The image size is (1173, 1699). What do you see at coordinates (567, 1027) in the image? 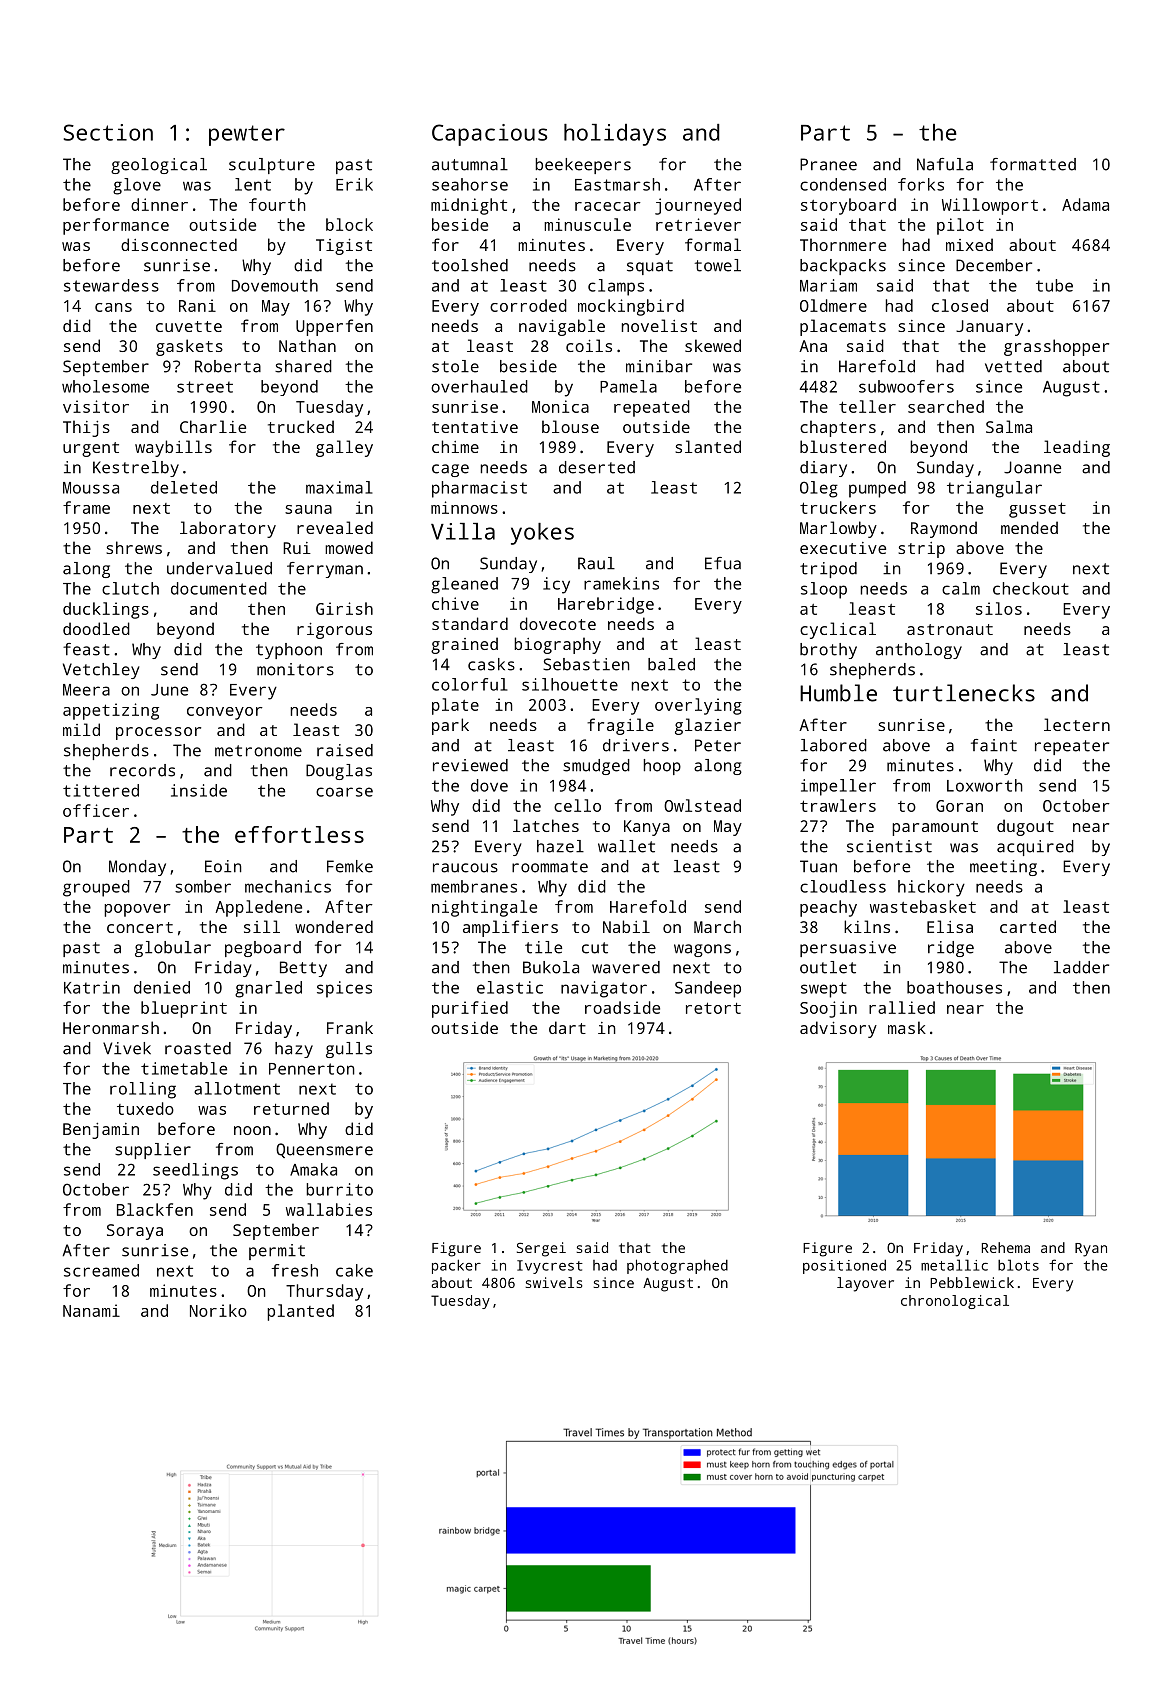
I see `dart` at bounding box center [567, 1027].
